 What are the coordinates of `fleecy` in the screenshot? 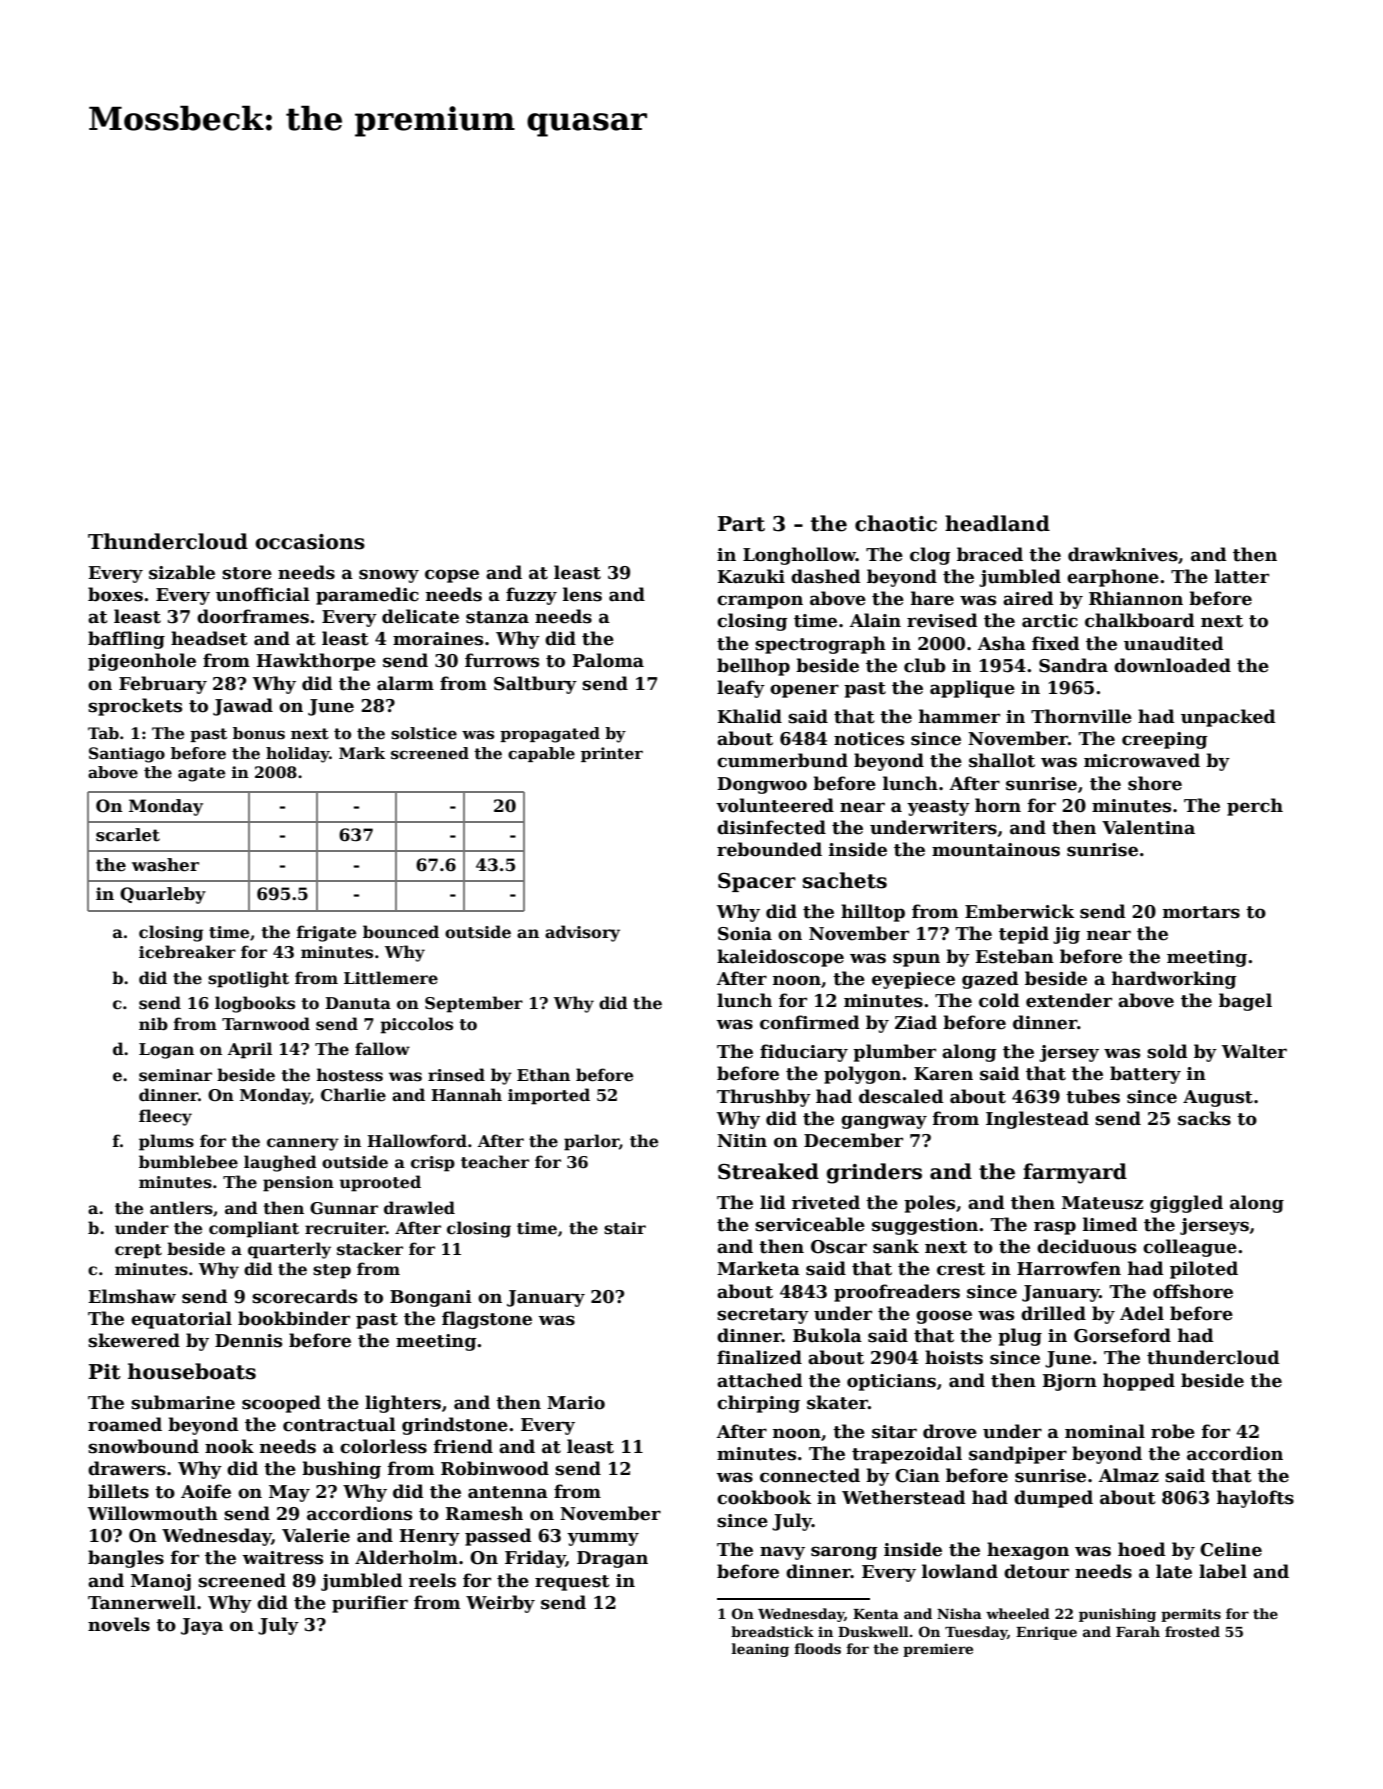 It's located at (165, 1117).
